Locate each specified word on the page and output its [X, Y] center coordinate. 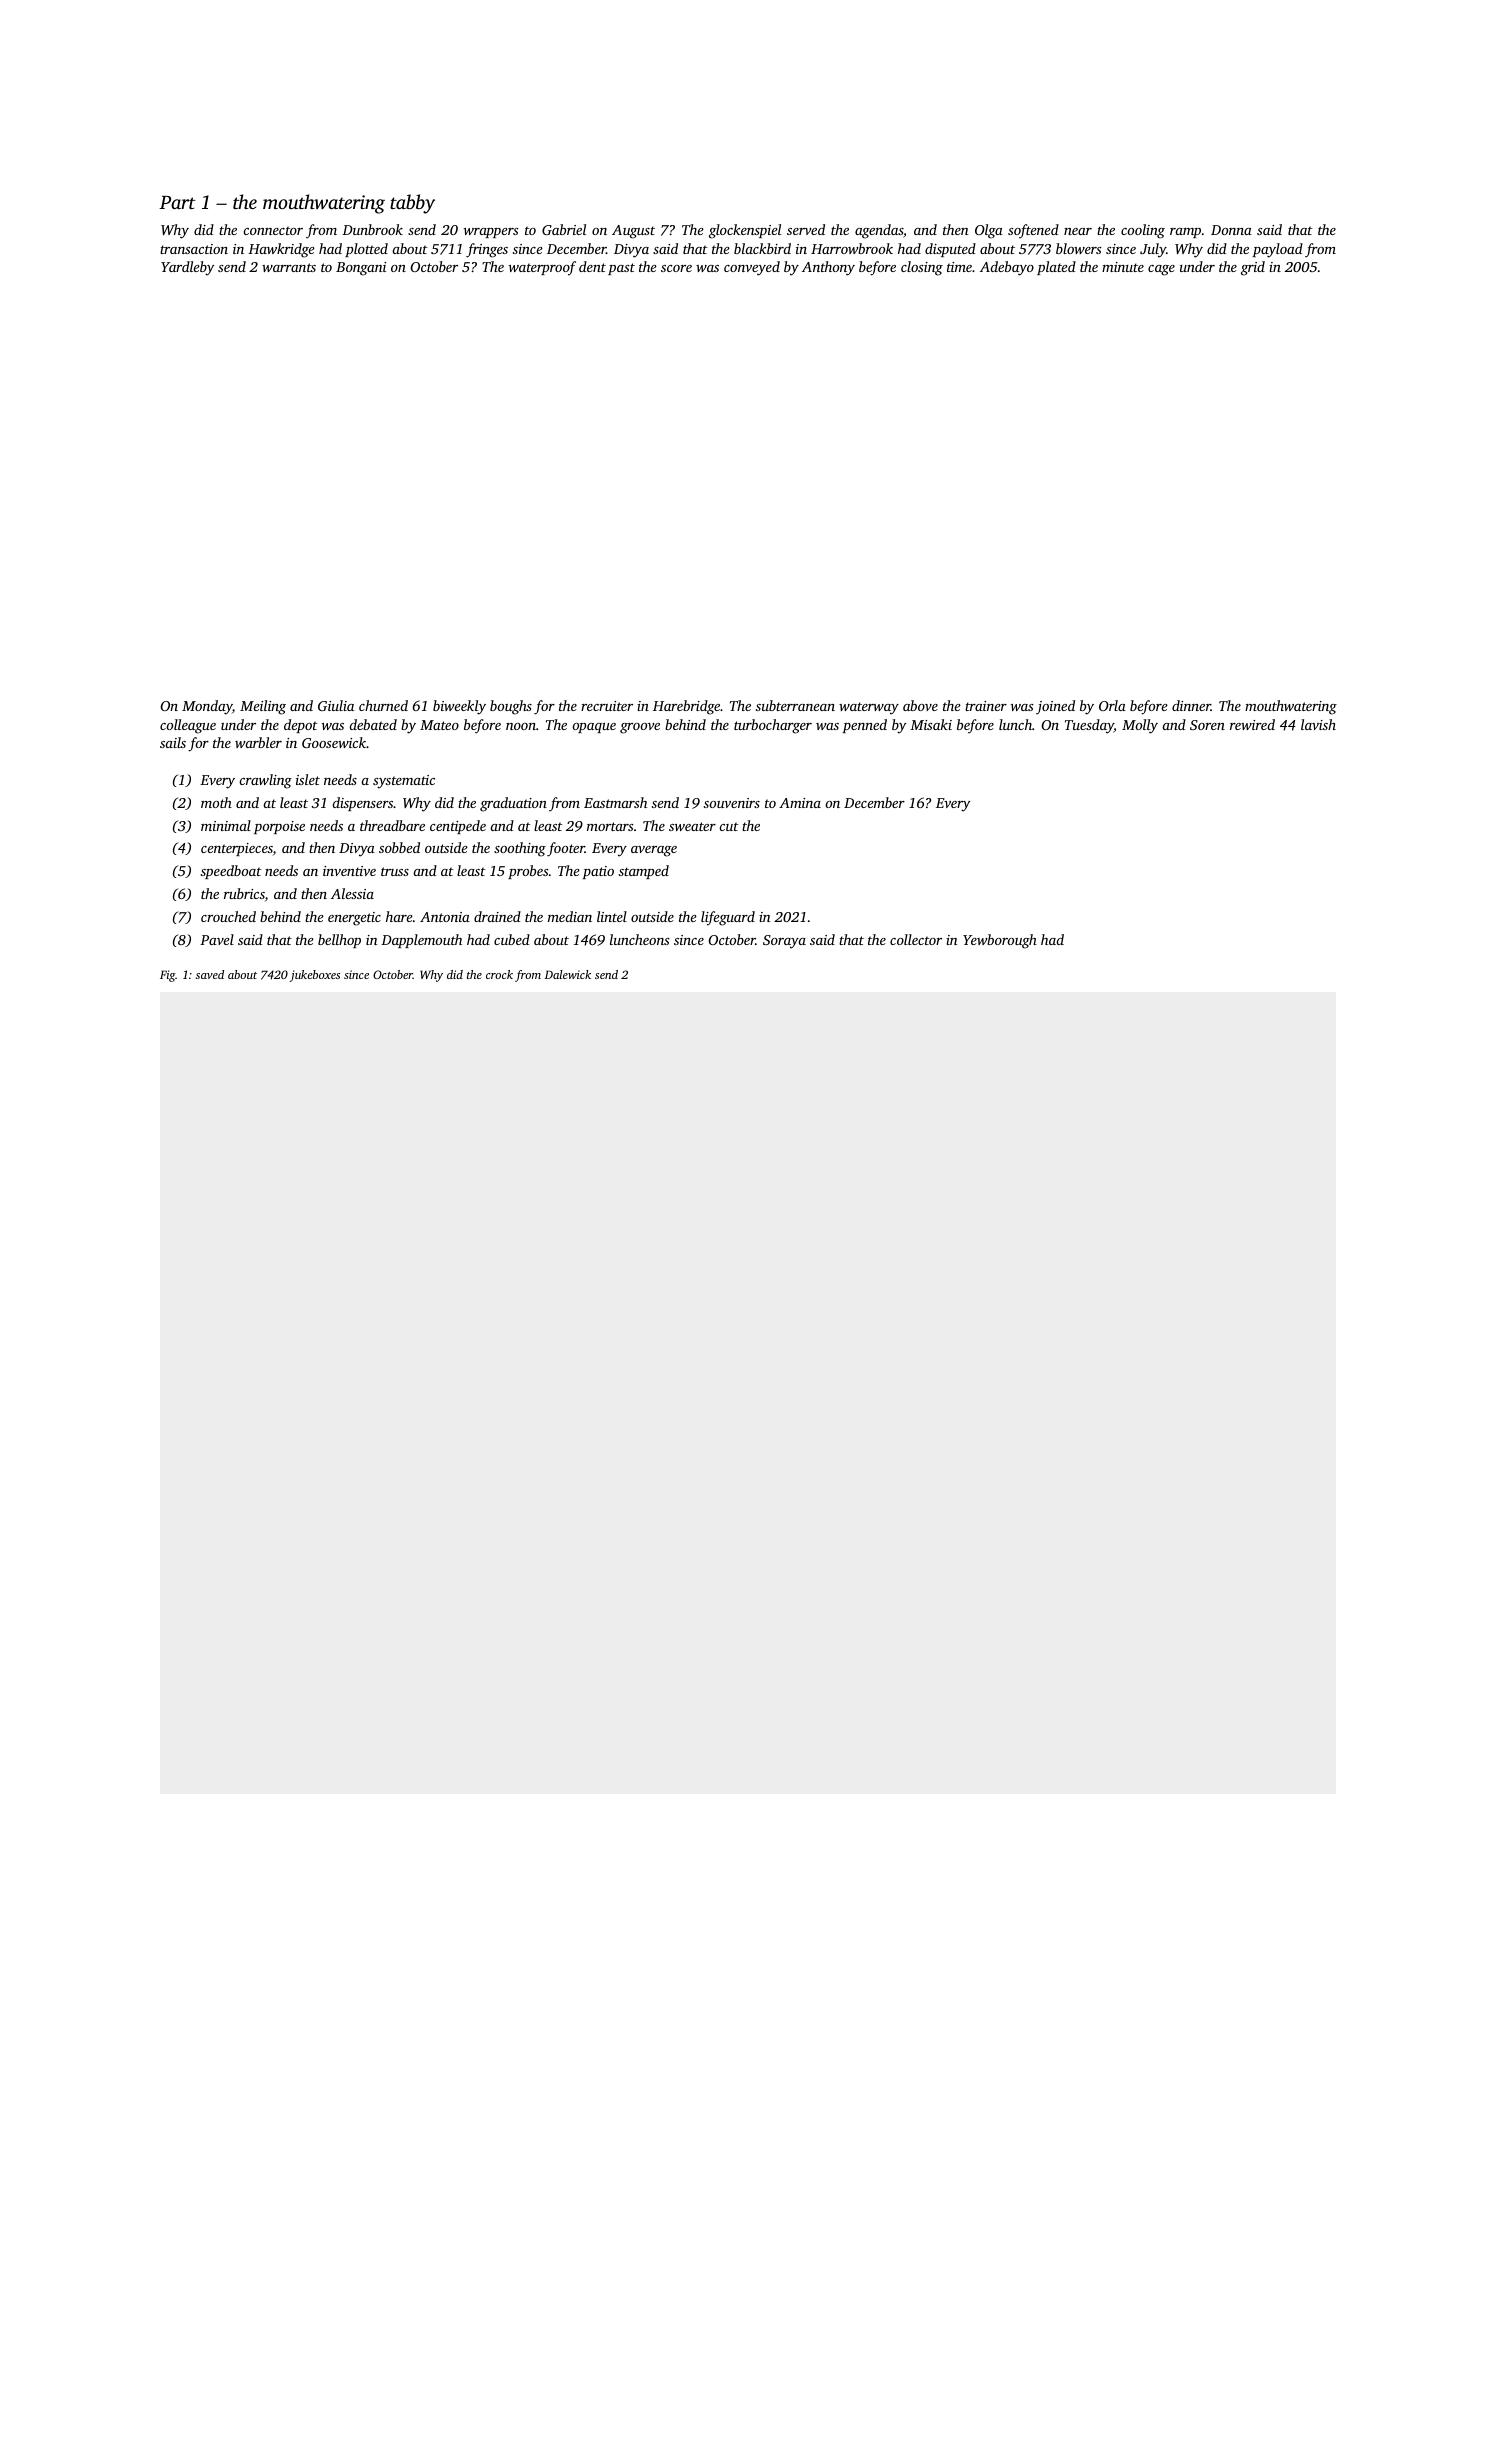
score [676, 268]
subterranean [795, 705]
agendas [879, 231]
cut [729, 826]
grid [1253, 268]
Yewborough [1000, 941]
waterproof [542, 268]
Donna [1231, 230]
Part [177, 202]
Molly [1140, 726]
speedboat [231, 872]
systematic [404, 782]
